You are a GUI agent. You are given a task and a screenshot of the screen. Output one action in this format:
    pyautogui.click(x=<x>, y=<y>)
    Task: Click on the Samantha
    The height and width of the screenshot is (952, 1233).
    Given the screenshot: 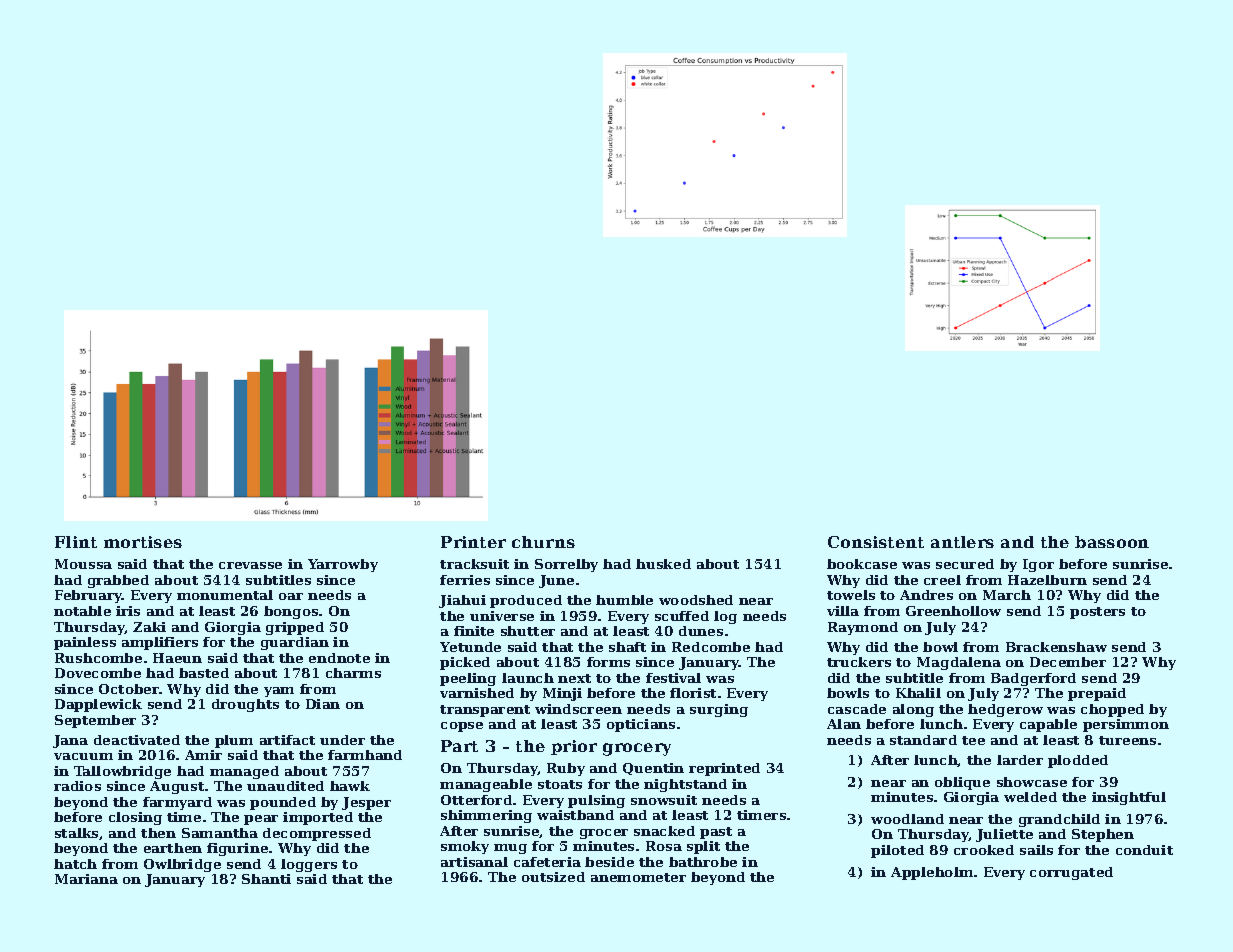 What is the action you would take?
    pyautogui.click(x=220, y=833)
